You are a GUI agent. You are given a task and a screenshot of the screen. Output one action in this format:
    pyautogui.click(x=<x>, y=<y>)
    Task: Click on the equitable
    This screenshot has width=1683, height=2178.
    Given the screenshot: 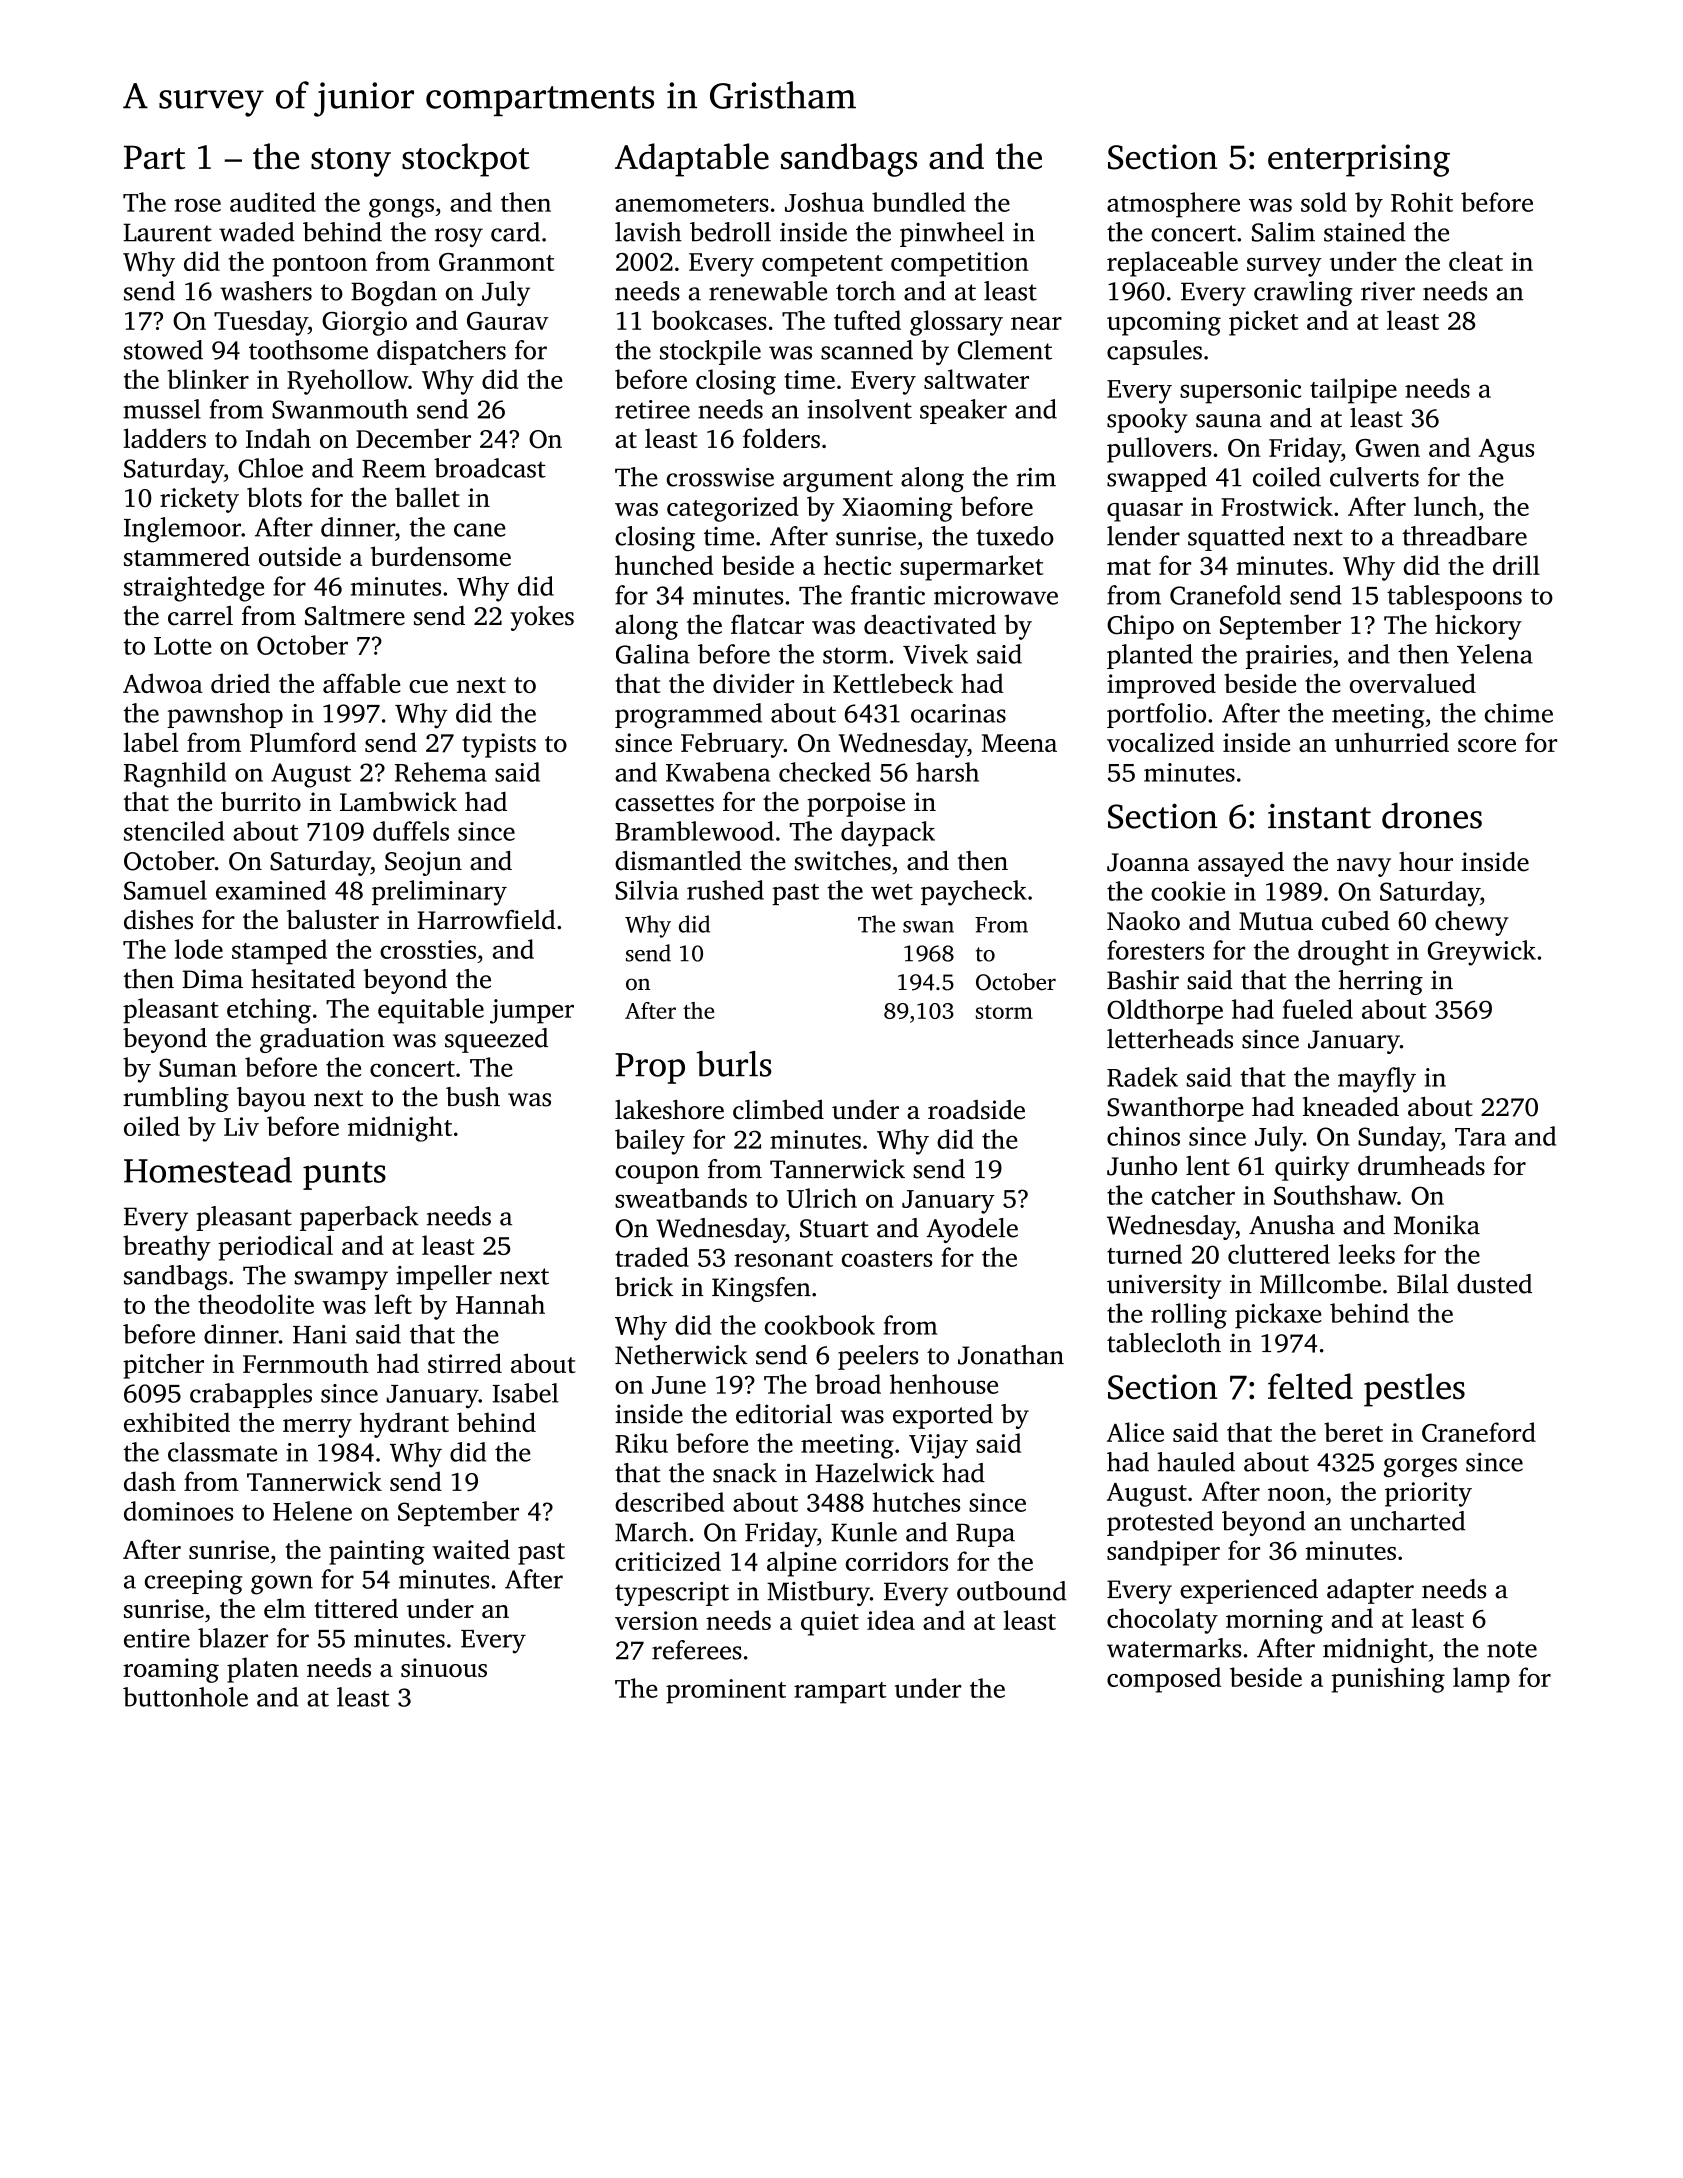 What is the action you would take?
    pyautogui.click(x=431, y=1011)
